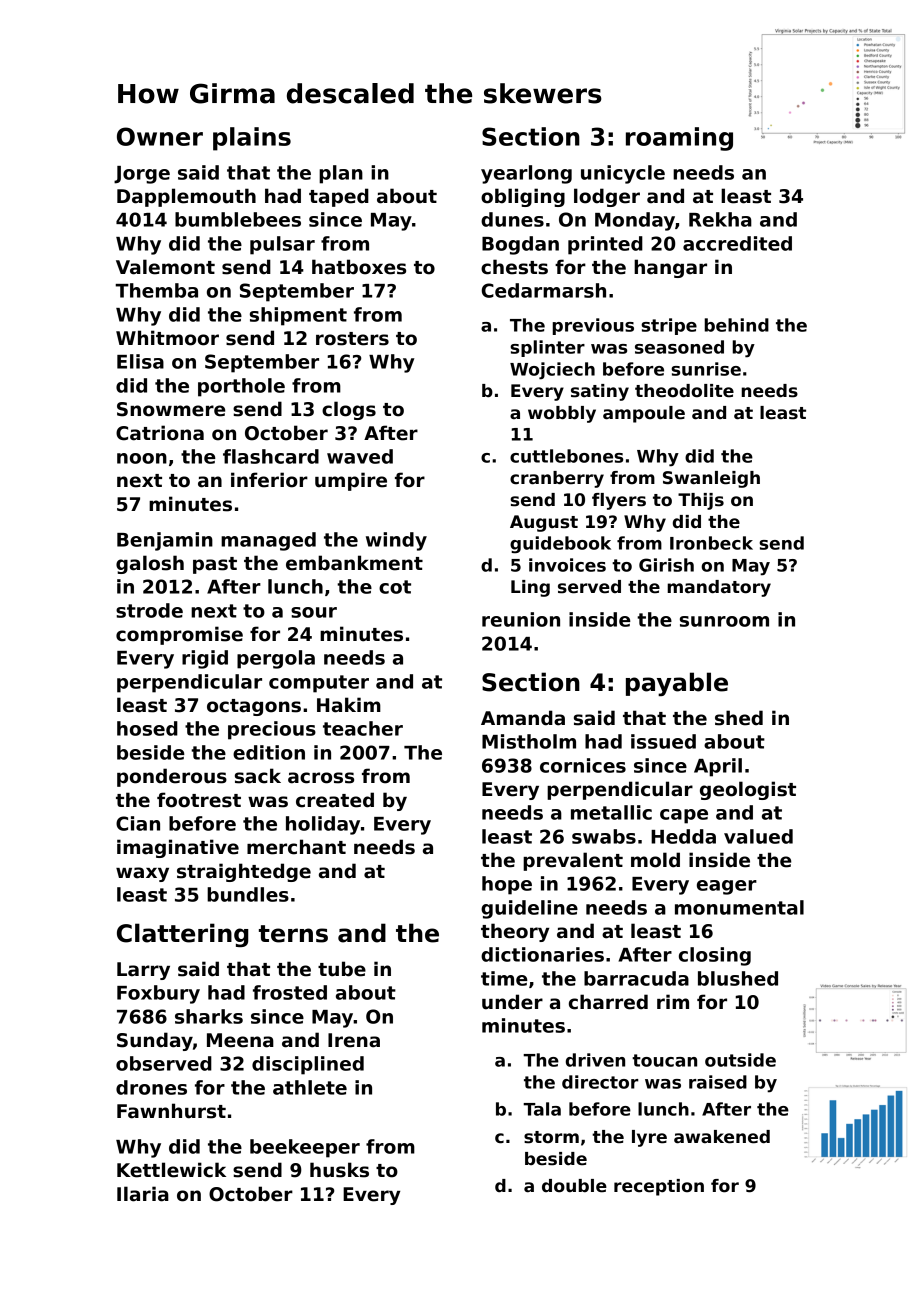 The height and width of the screenshot is (1308, 924). I want to click on roaming, so click(679, 139).
